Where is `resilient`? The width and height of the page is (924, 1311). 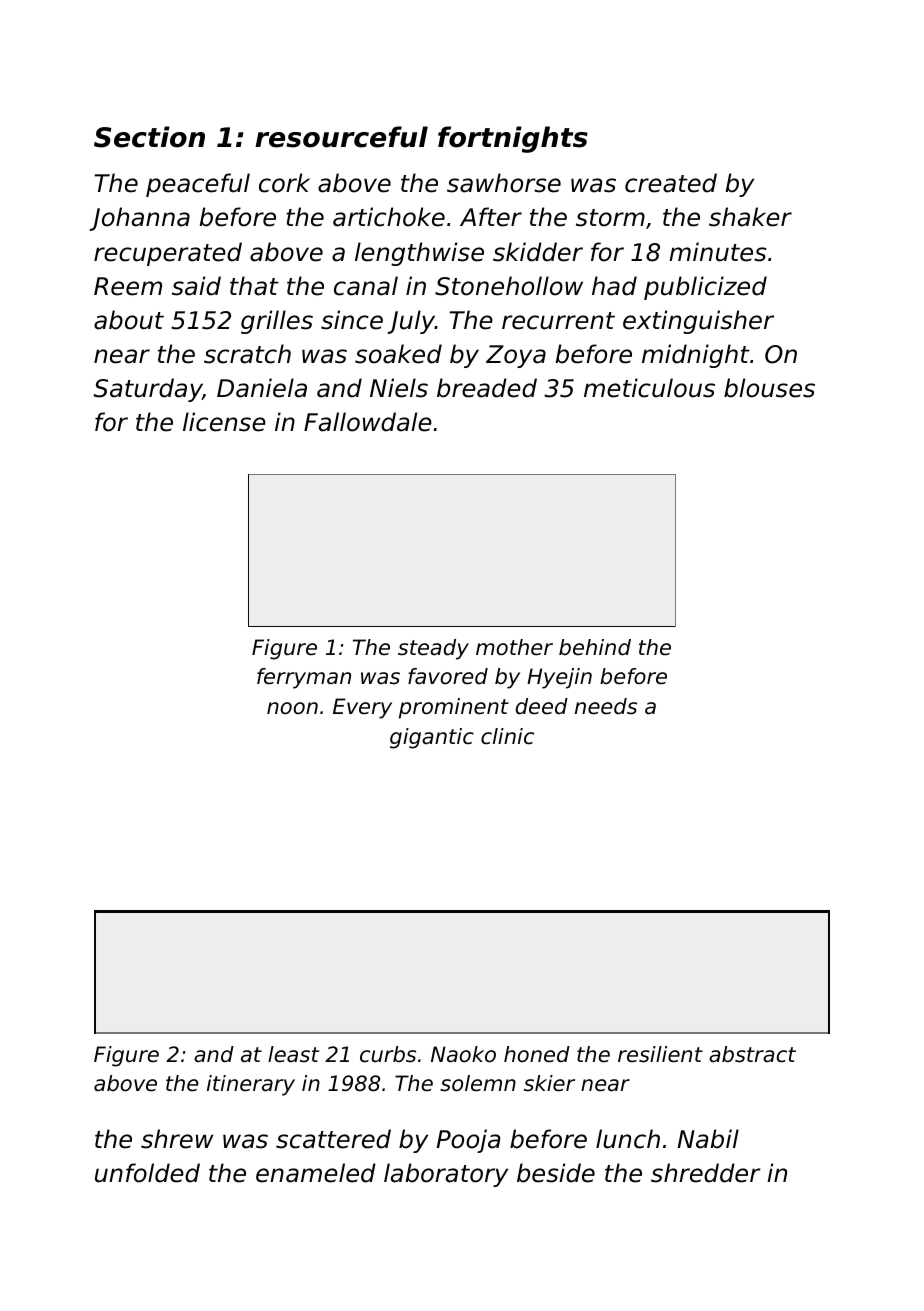 resilient is located at coordinates (660, 1054).
